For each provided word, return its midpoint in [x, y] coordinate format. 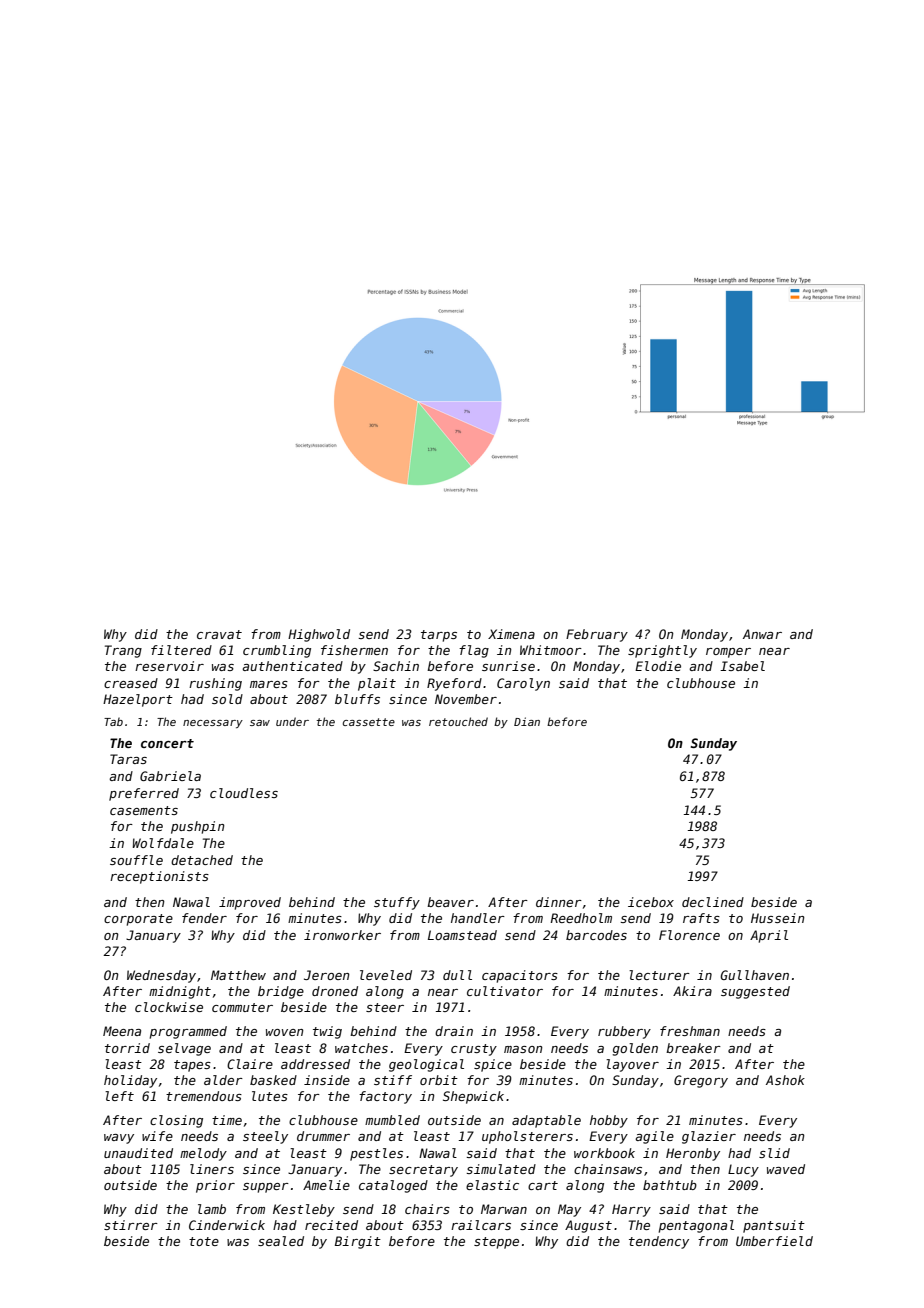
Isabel [742, 666]
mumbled [392, 1120]
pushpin [198, 827]
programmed [188, 1032]
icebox [651, 902]
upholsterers [527, 1137]
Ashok [785, 1080]
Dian [527, 721]
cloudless [244, 793]
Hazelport [138, 700]
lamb [212, 1209]
